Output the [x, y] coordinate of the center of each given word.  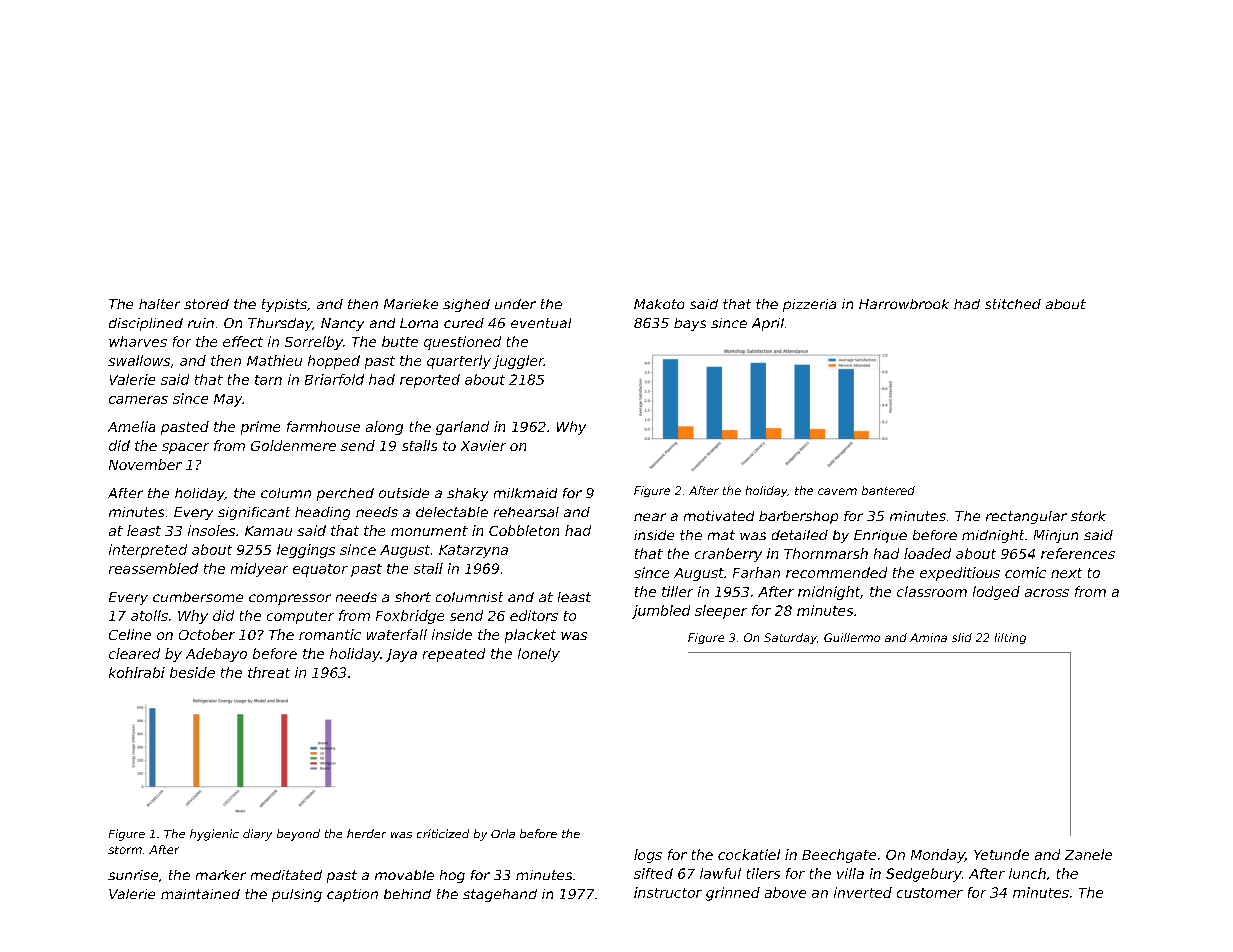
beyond [298, 835]
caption [352, 895]
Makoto [659, 304]
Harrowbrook [904, 304]
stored [206, 304]
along [384, 428]
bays [690, 324]
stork [1088, 516]
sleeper [721, 612]
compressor [290, 599]
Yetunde [1001, 854]
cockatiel [749, 854]
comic [1025, 572]
